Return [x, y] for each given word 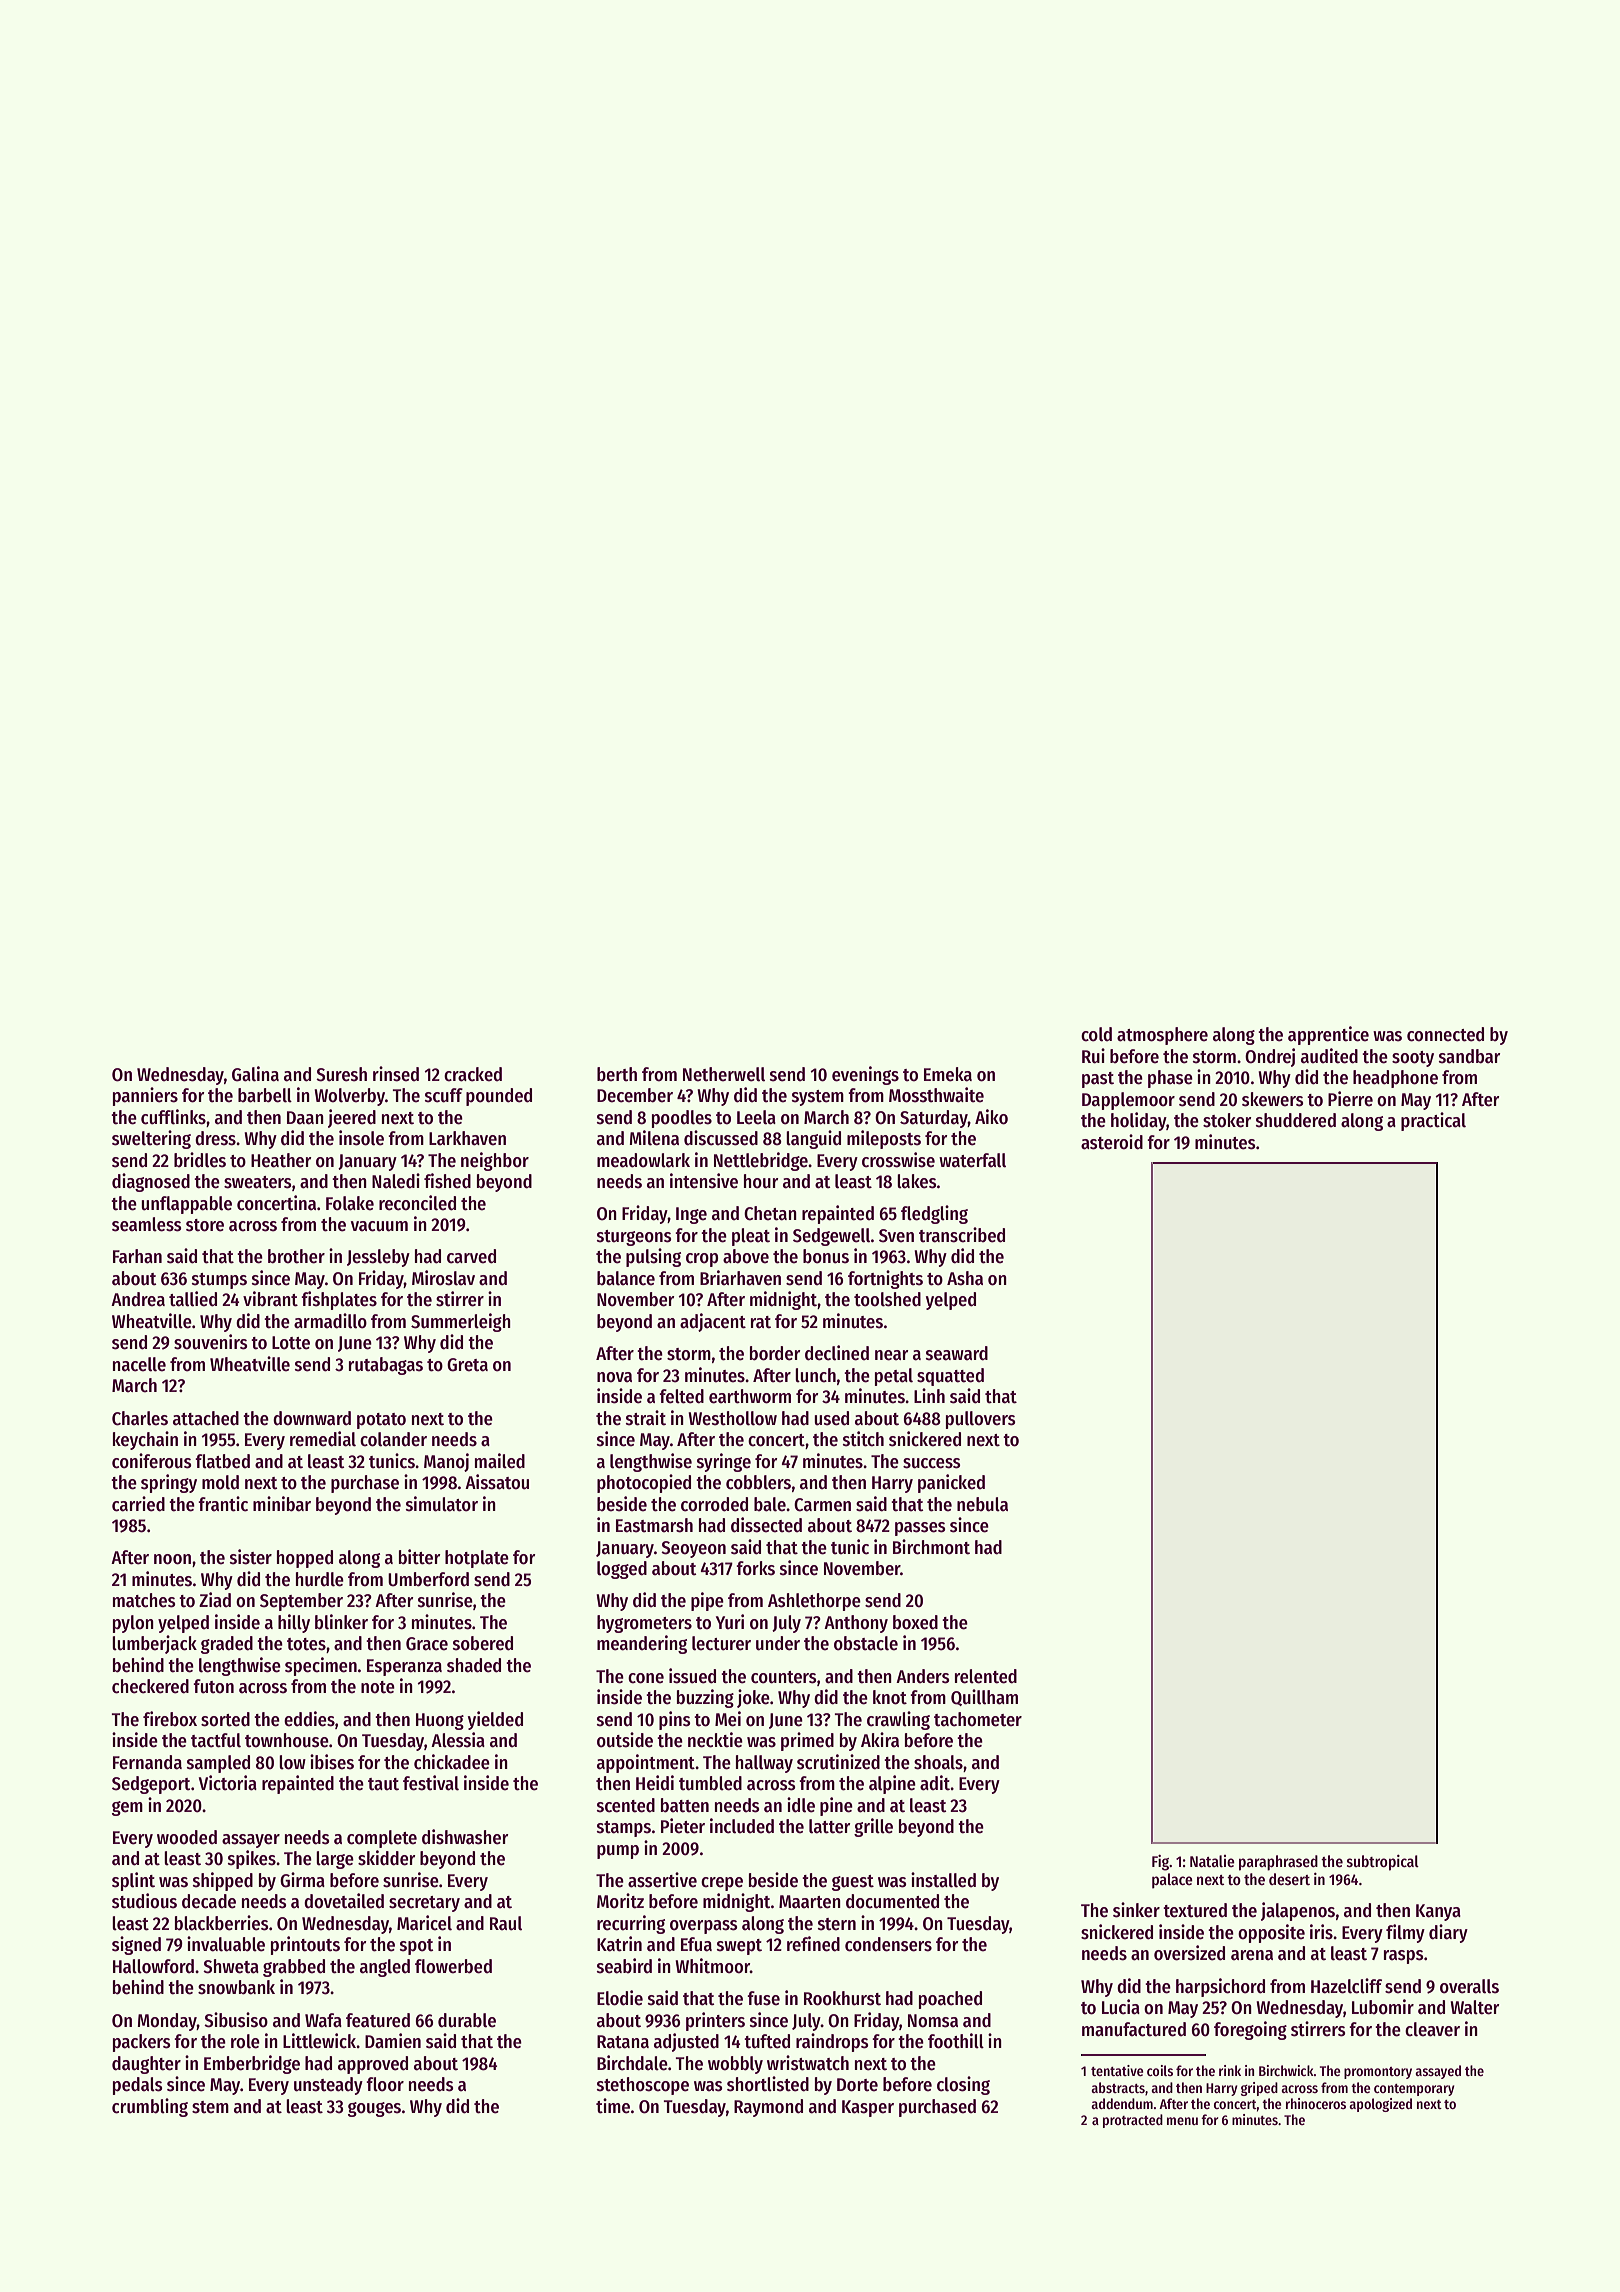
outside [625, 1740]
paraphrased [1278, 1863]
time [613, 2106]
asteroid [1112, 1142]
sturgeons [634, 1238]
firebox [170, 1719]
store [205, 1225]
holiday [1139, 1121]
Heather [281, 1160]
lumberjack [154, 1644]
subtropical [1383, 1863]
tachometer [978, 1719]
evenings [865, 1075]
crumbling [150, 2107]
